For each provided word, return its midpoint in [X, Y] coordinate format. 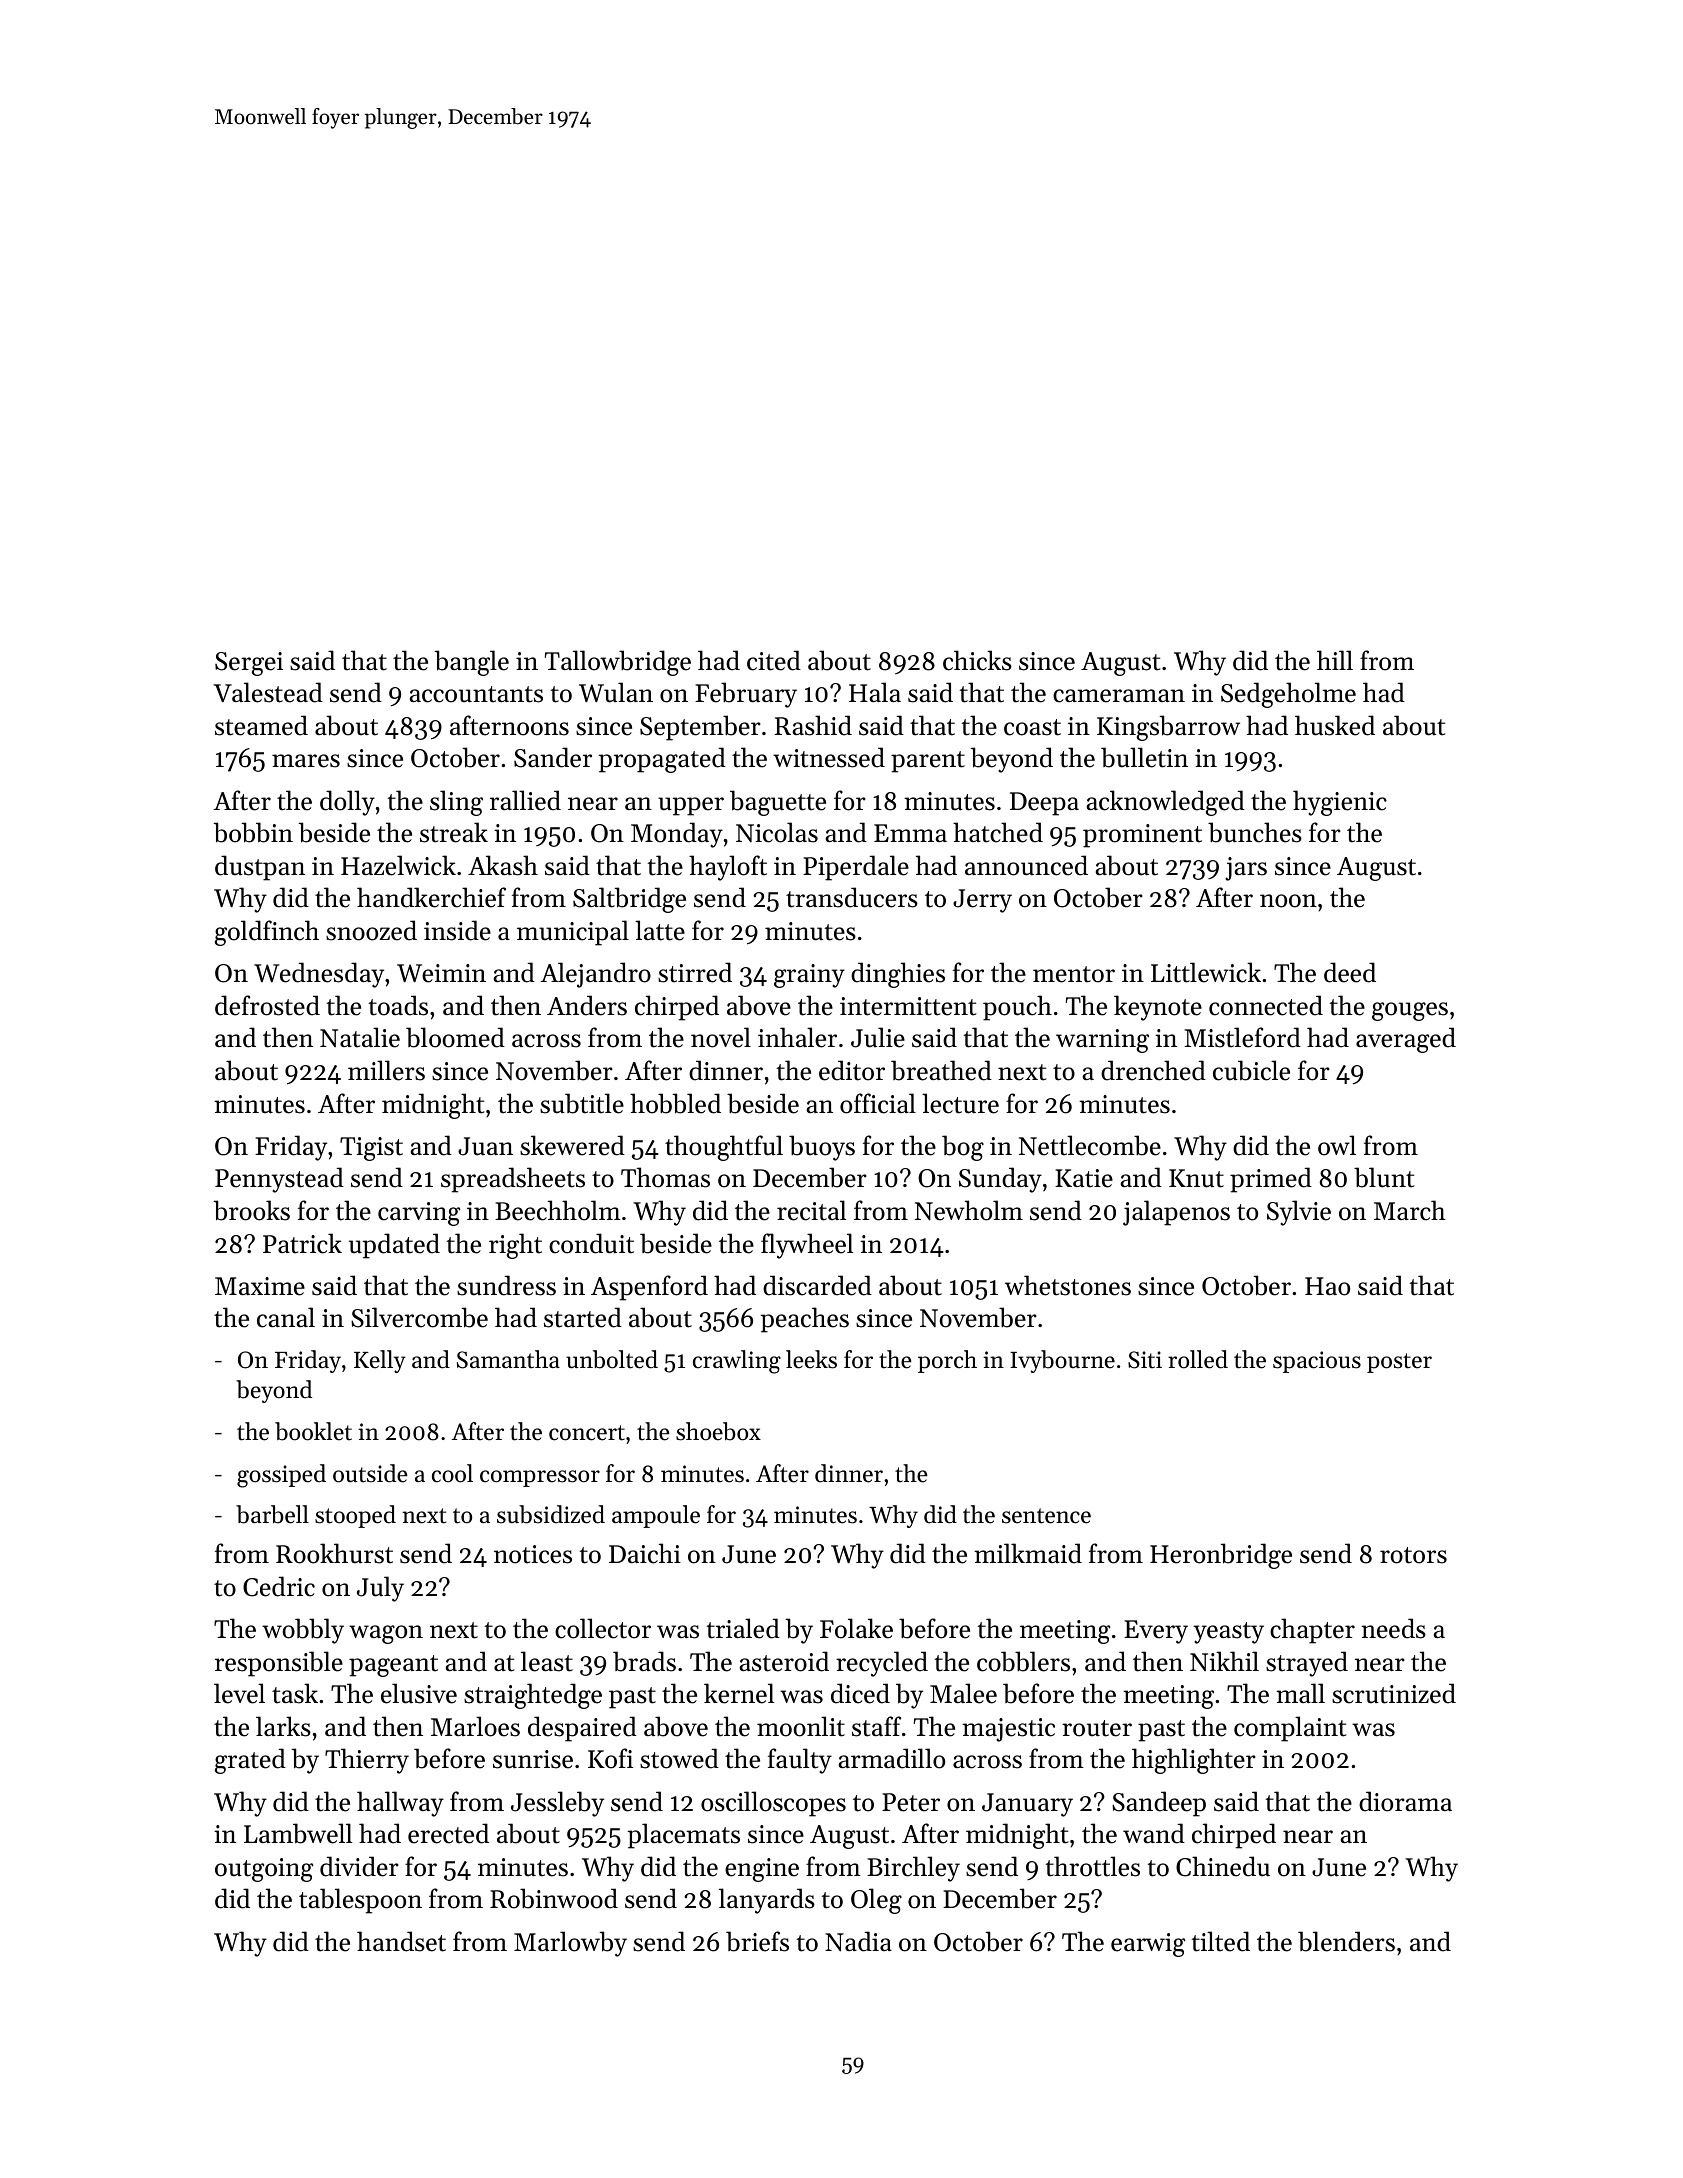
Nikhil [1224, 1661]
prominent [1142, 836]
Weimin [441, 973]
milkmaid [1028, 1553]
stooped [355, 1516]
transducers [852, 897]
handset [401, 1941]
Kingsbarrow [1168, 728]
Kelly [380, 1361]
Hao [1327, 1286]
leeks [811, 1359]
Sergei [249, 664]
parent [928, 762]
